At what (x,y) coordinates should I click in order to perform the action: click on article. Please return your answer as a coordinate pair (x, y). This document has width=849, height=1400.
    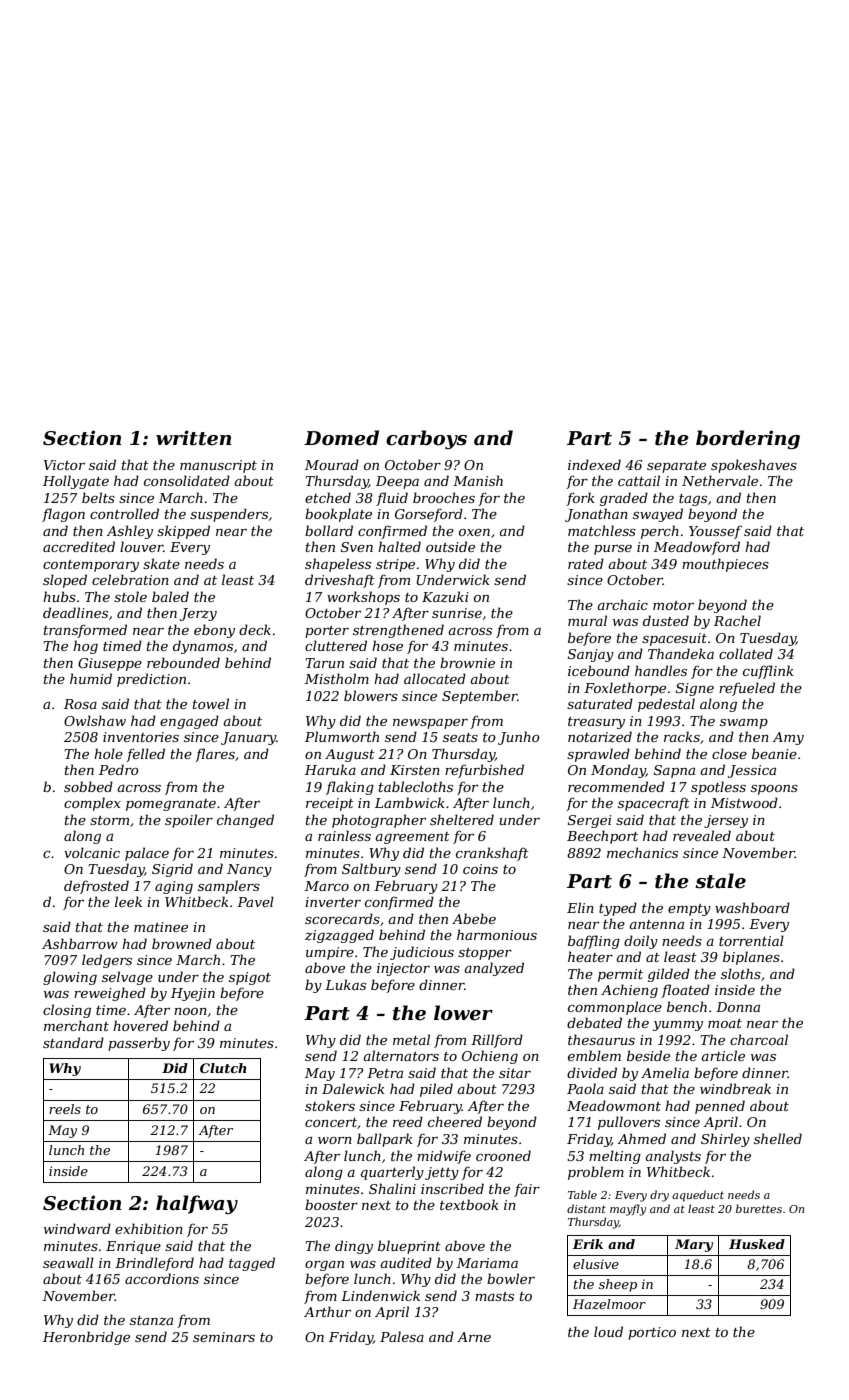
    Looking at the image, I should click on (723, 1055).
